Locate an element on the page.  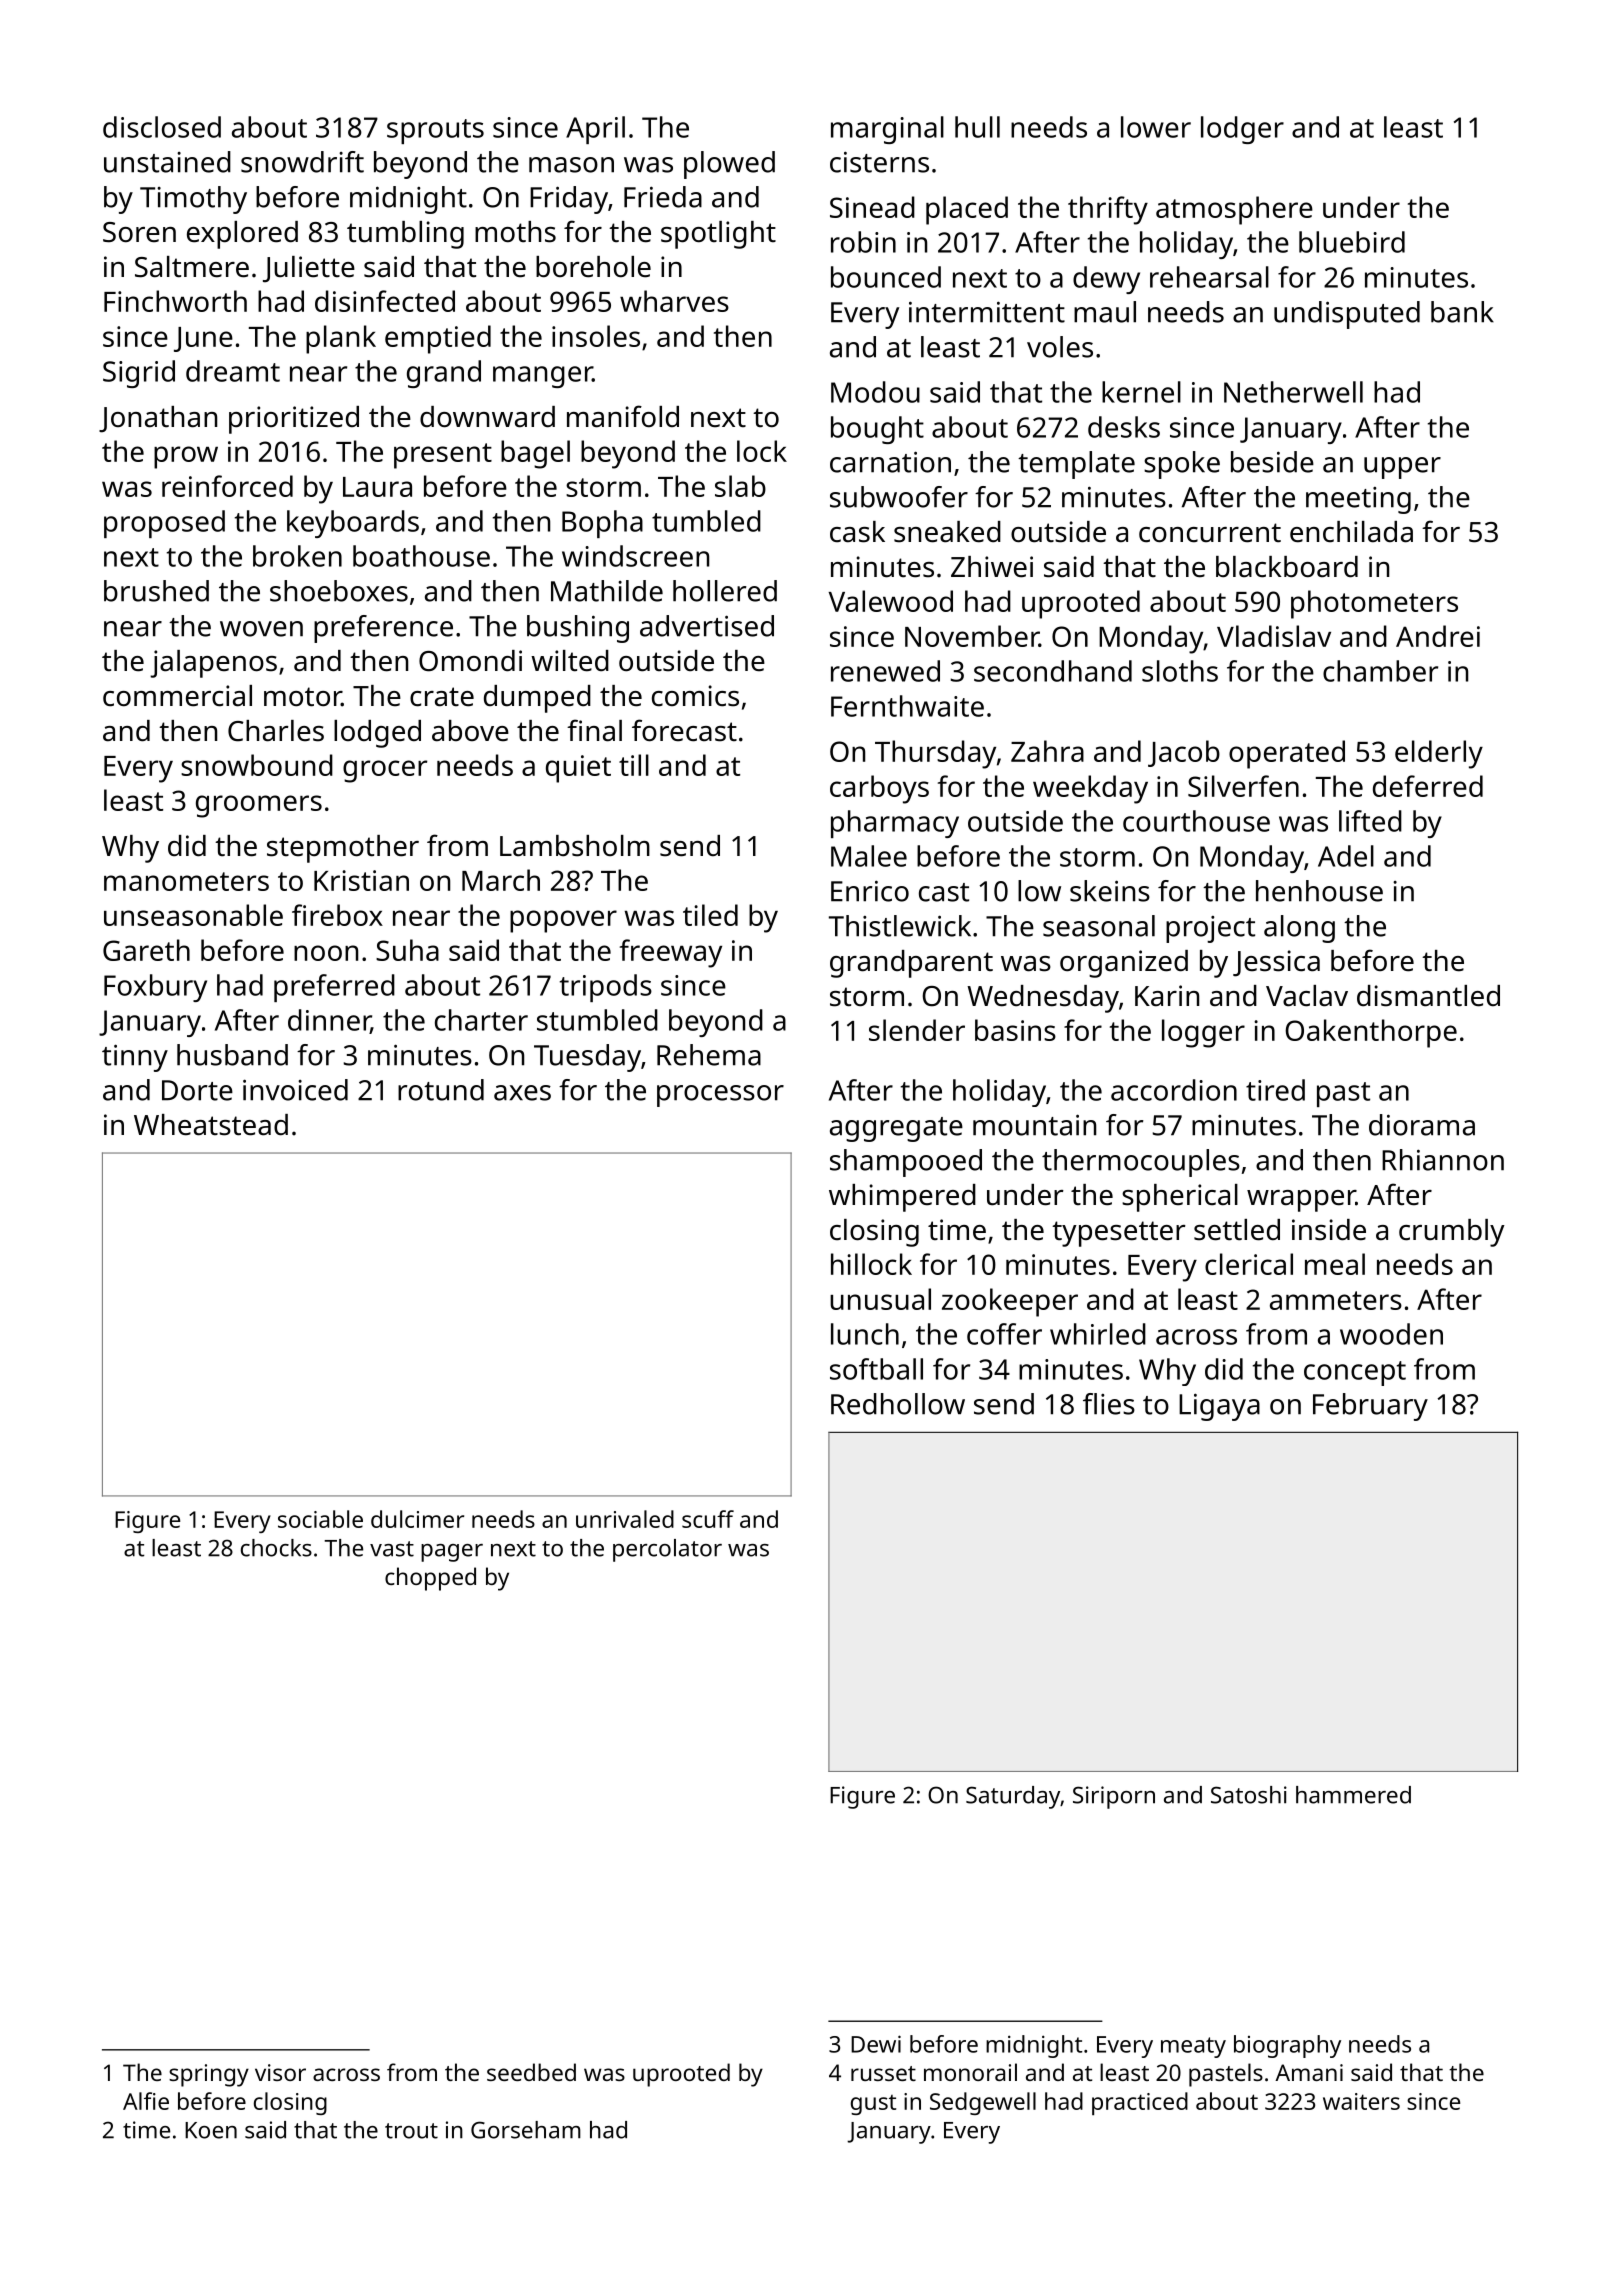
Gorseham is located at coordinates (526, 2130).
